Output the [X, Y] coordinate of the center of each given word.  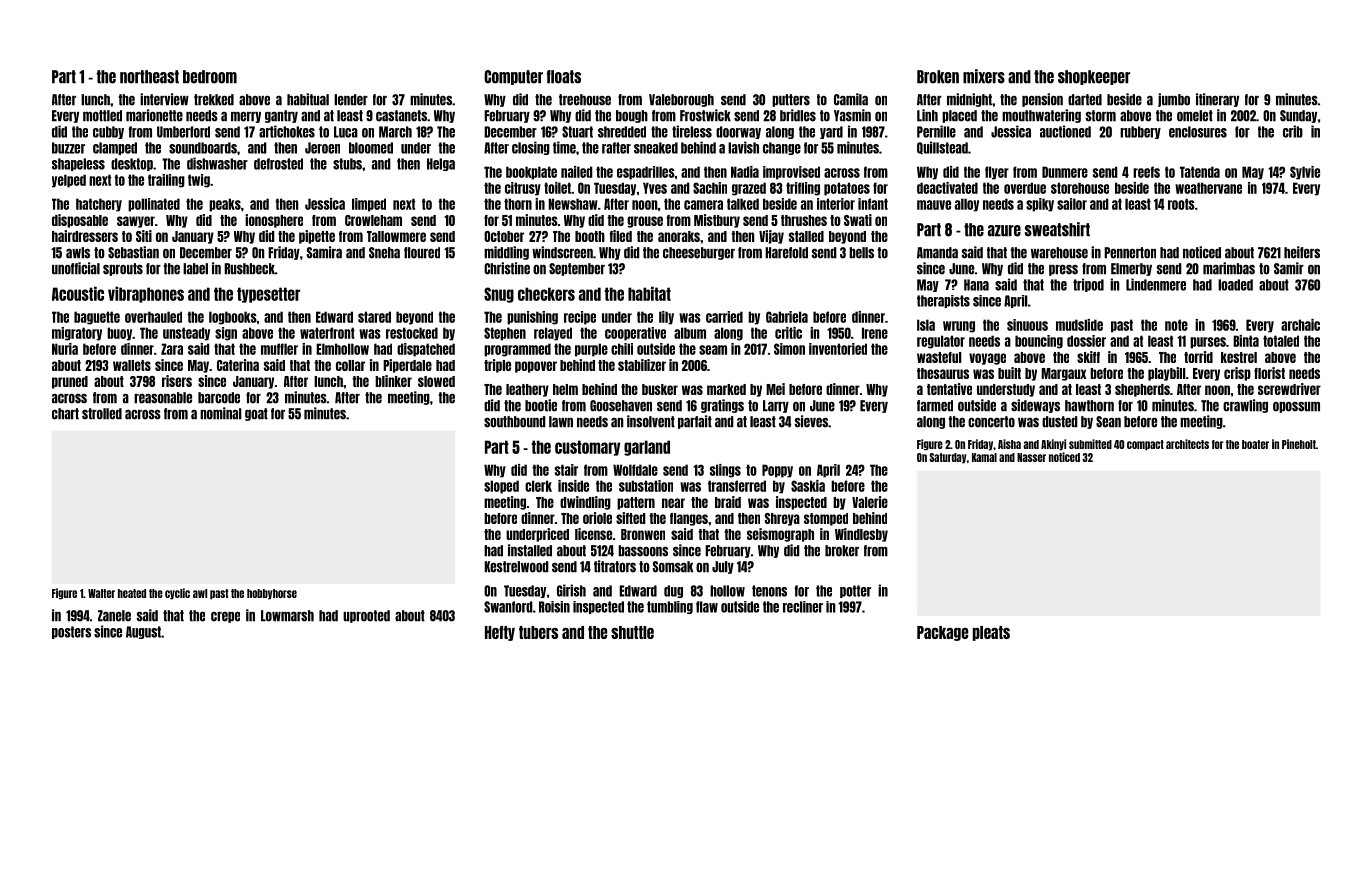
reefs [1146, 172]
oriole [597, 518]
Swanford [508, 607]
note [1176, 325]
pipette [317, 237]
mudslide [1079, 325]
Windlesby [861, 535]
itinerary [1217, 100]
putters [791, 100]
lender [351, 100]
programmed [517, 350]
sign [226, 334]
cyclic [177, 594]
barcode [219, 398]
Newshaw [573, 204]
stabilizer [642, 365]
